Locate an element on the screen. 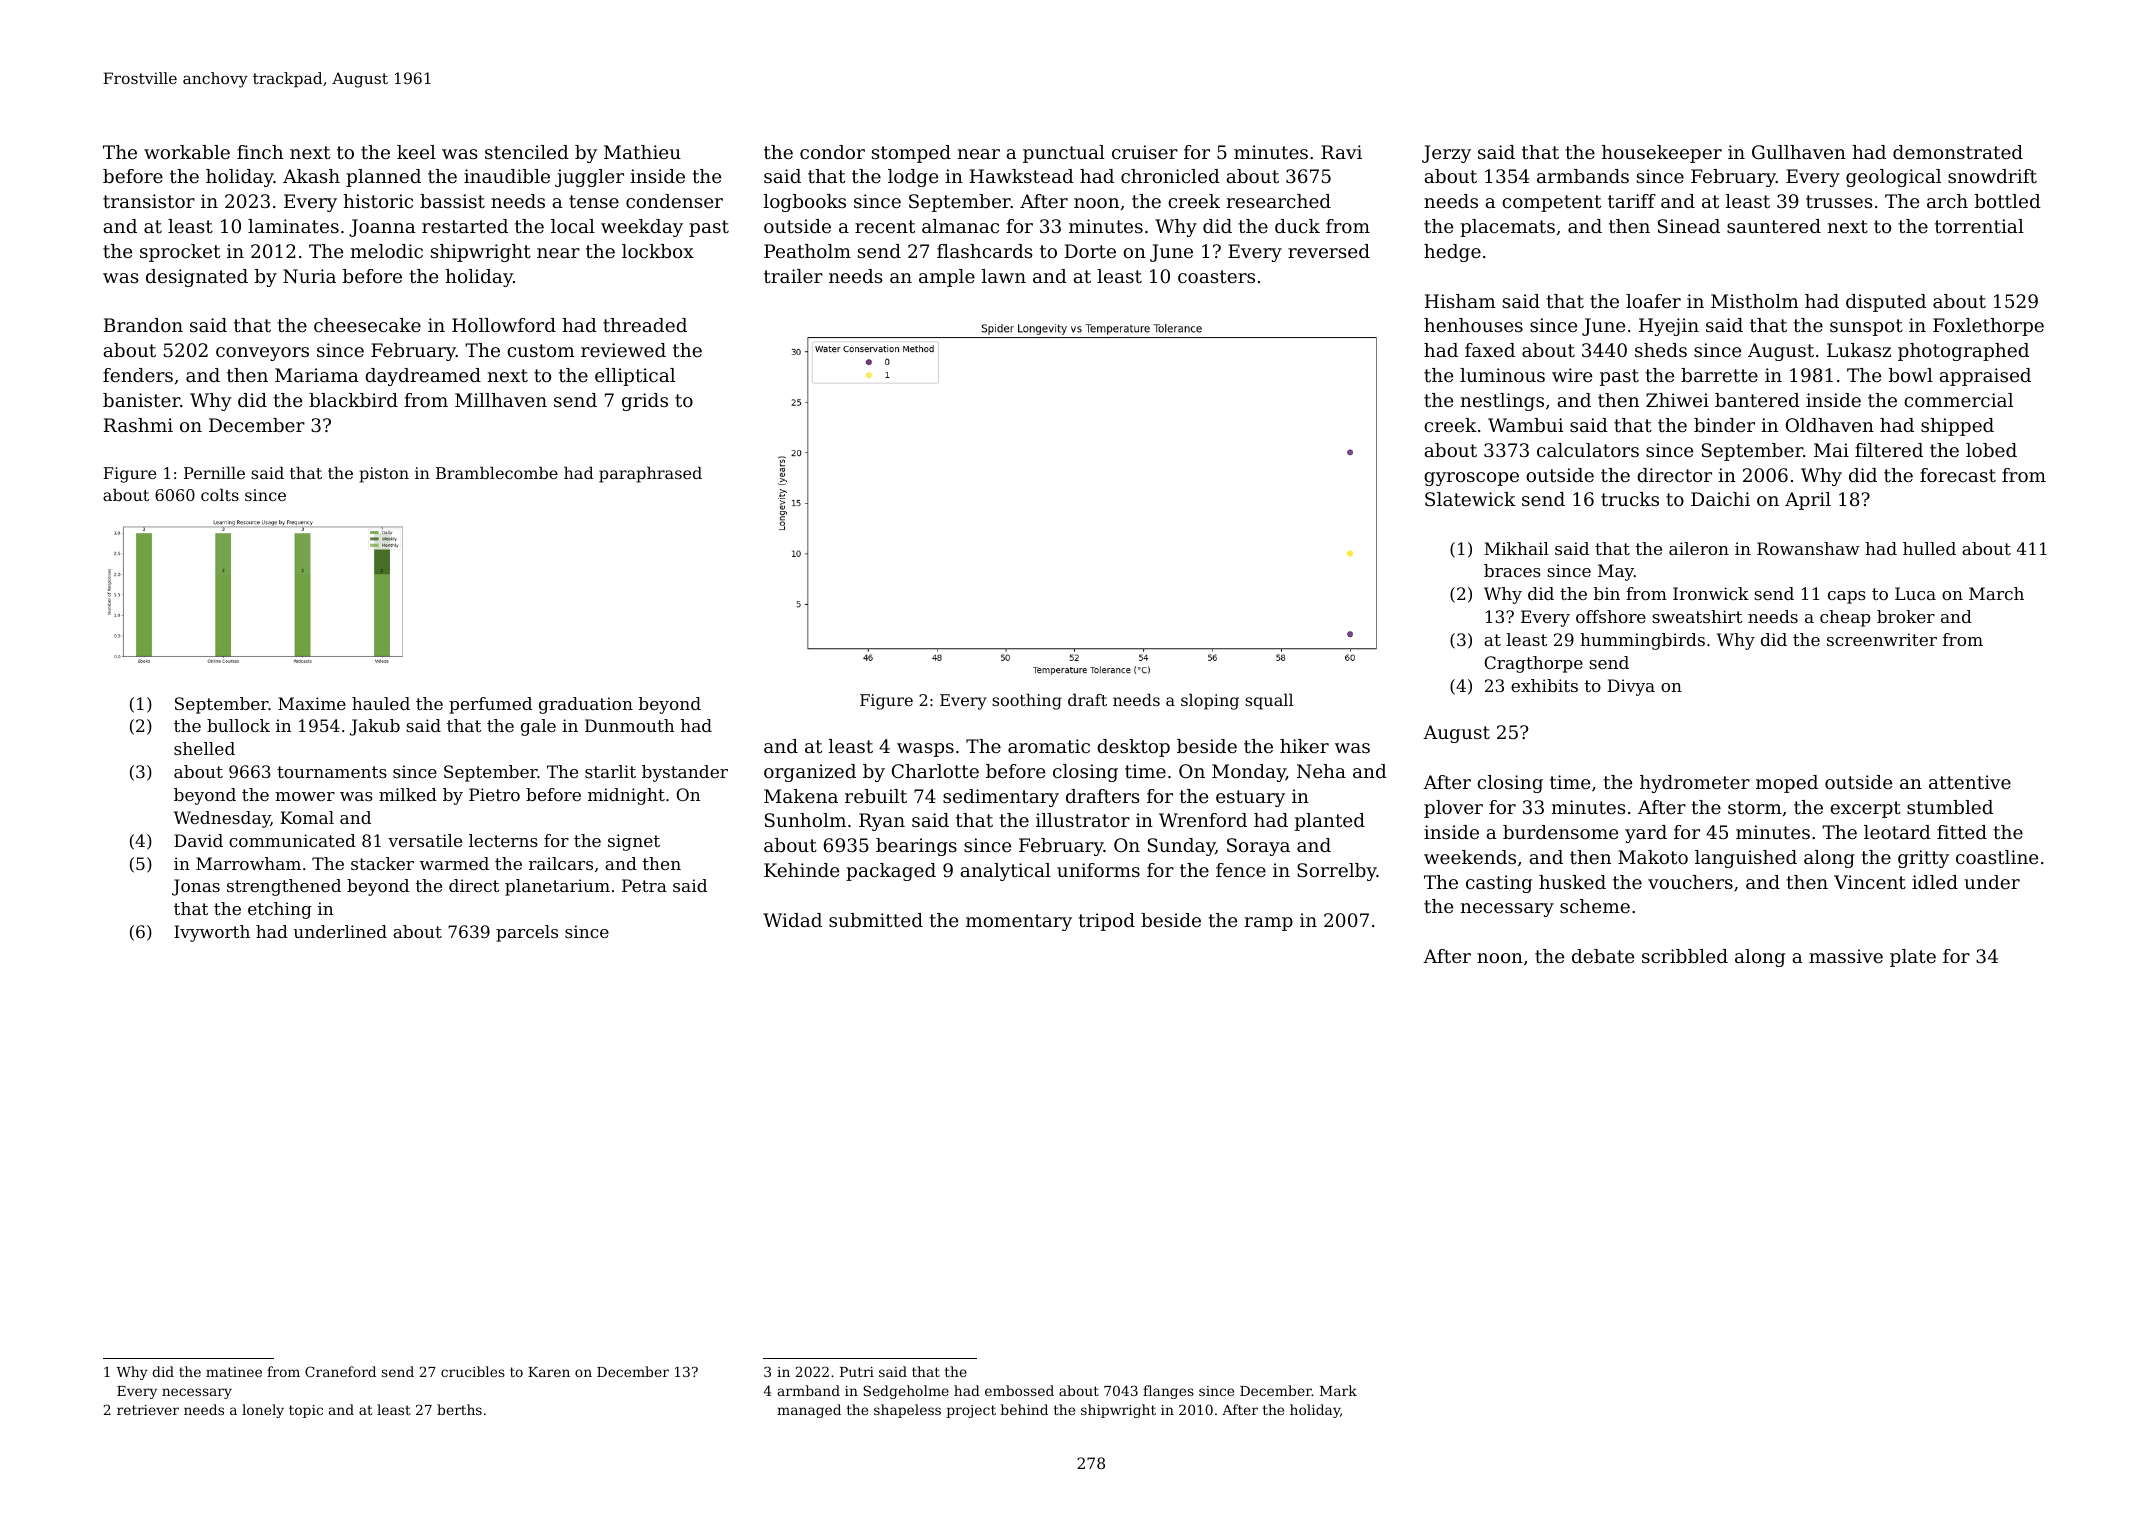 This screenshot has width=2153, height=1523. lonely is located at coordinates (263, 1411).
